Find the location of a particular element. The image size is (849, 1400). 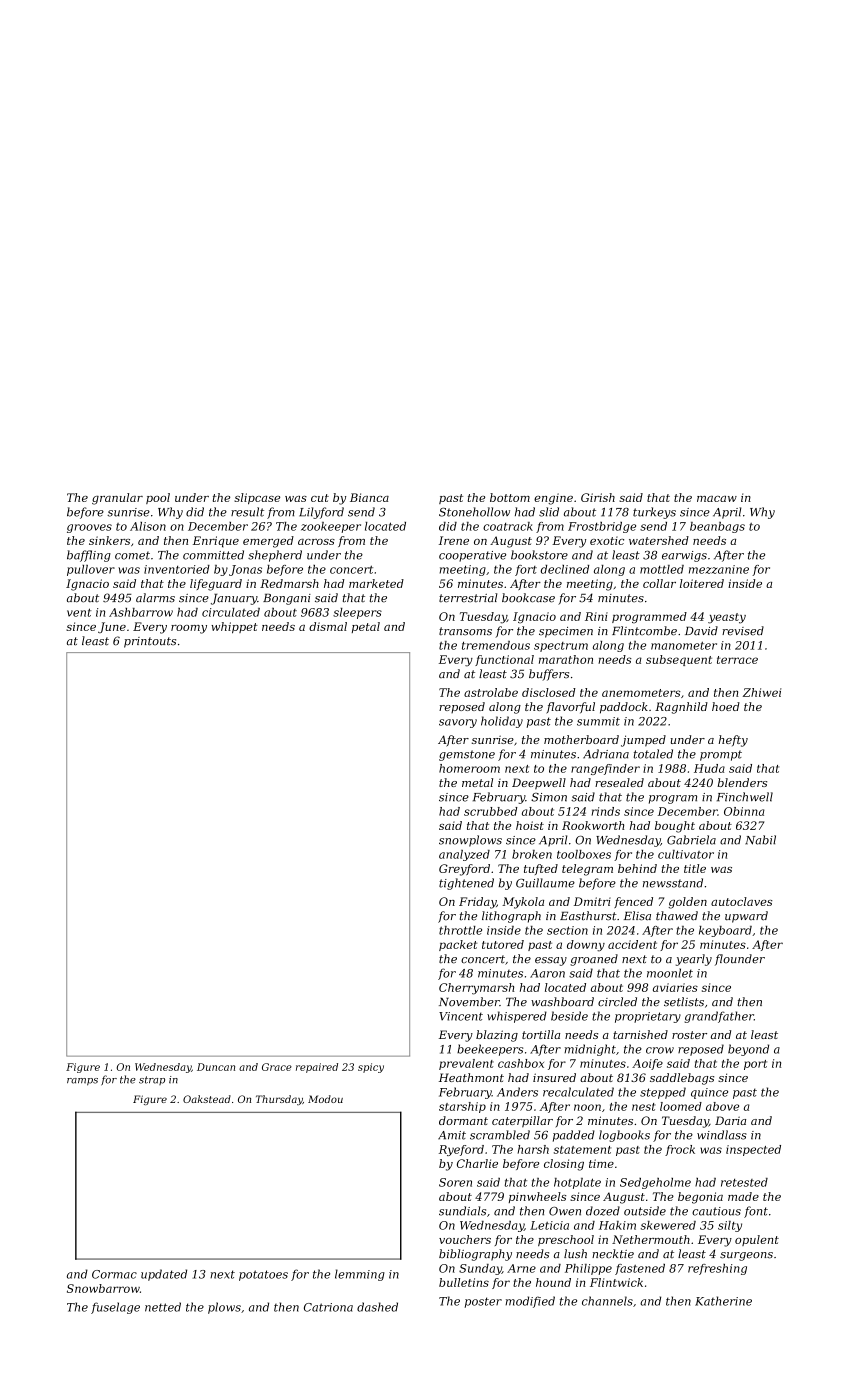

modified is located at coordinates (530, 1302).
